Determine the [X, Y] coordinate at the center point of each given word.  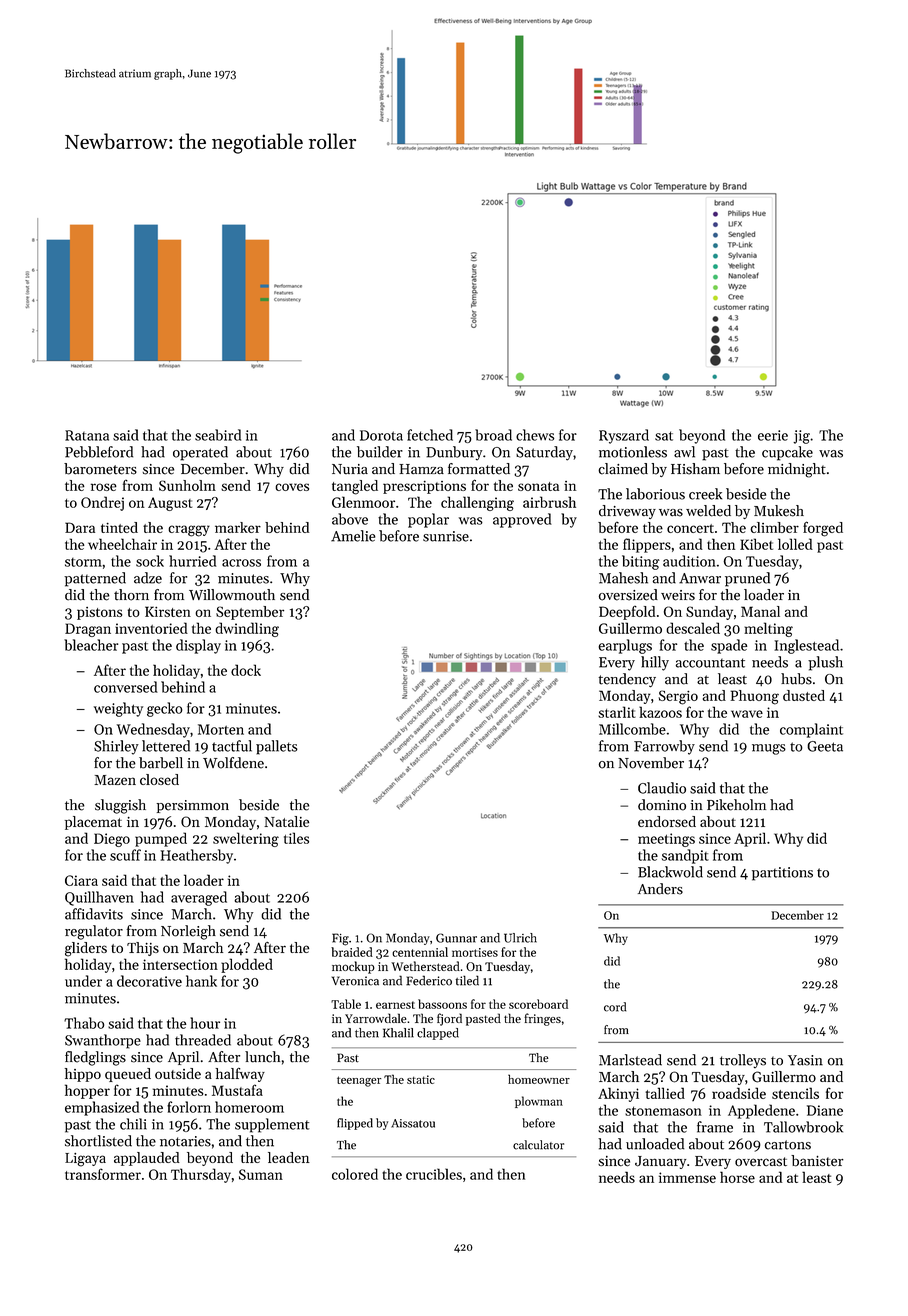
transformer [103, 1174]
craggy [189, 531]
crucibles [434, 1174]
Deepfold [627, 613]
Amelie [353, 536]
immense [687, 1177]
